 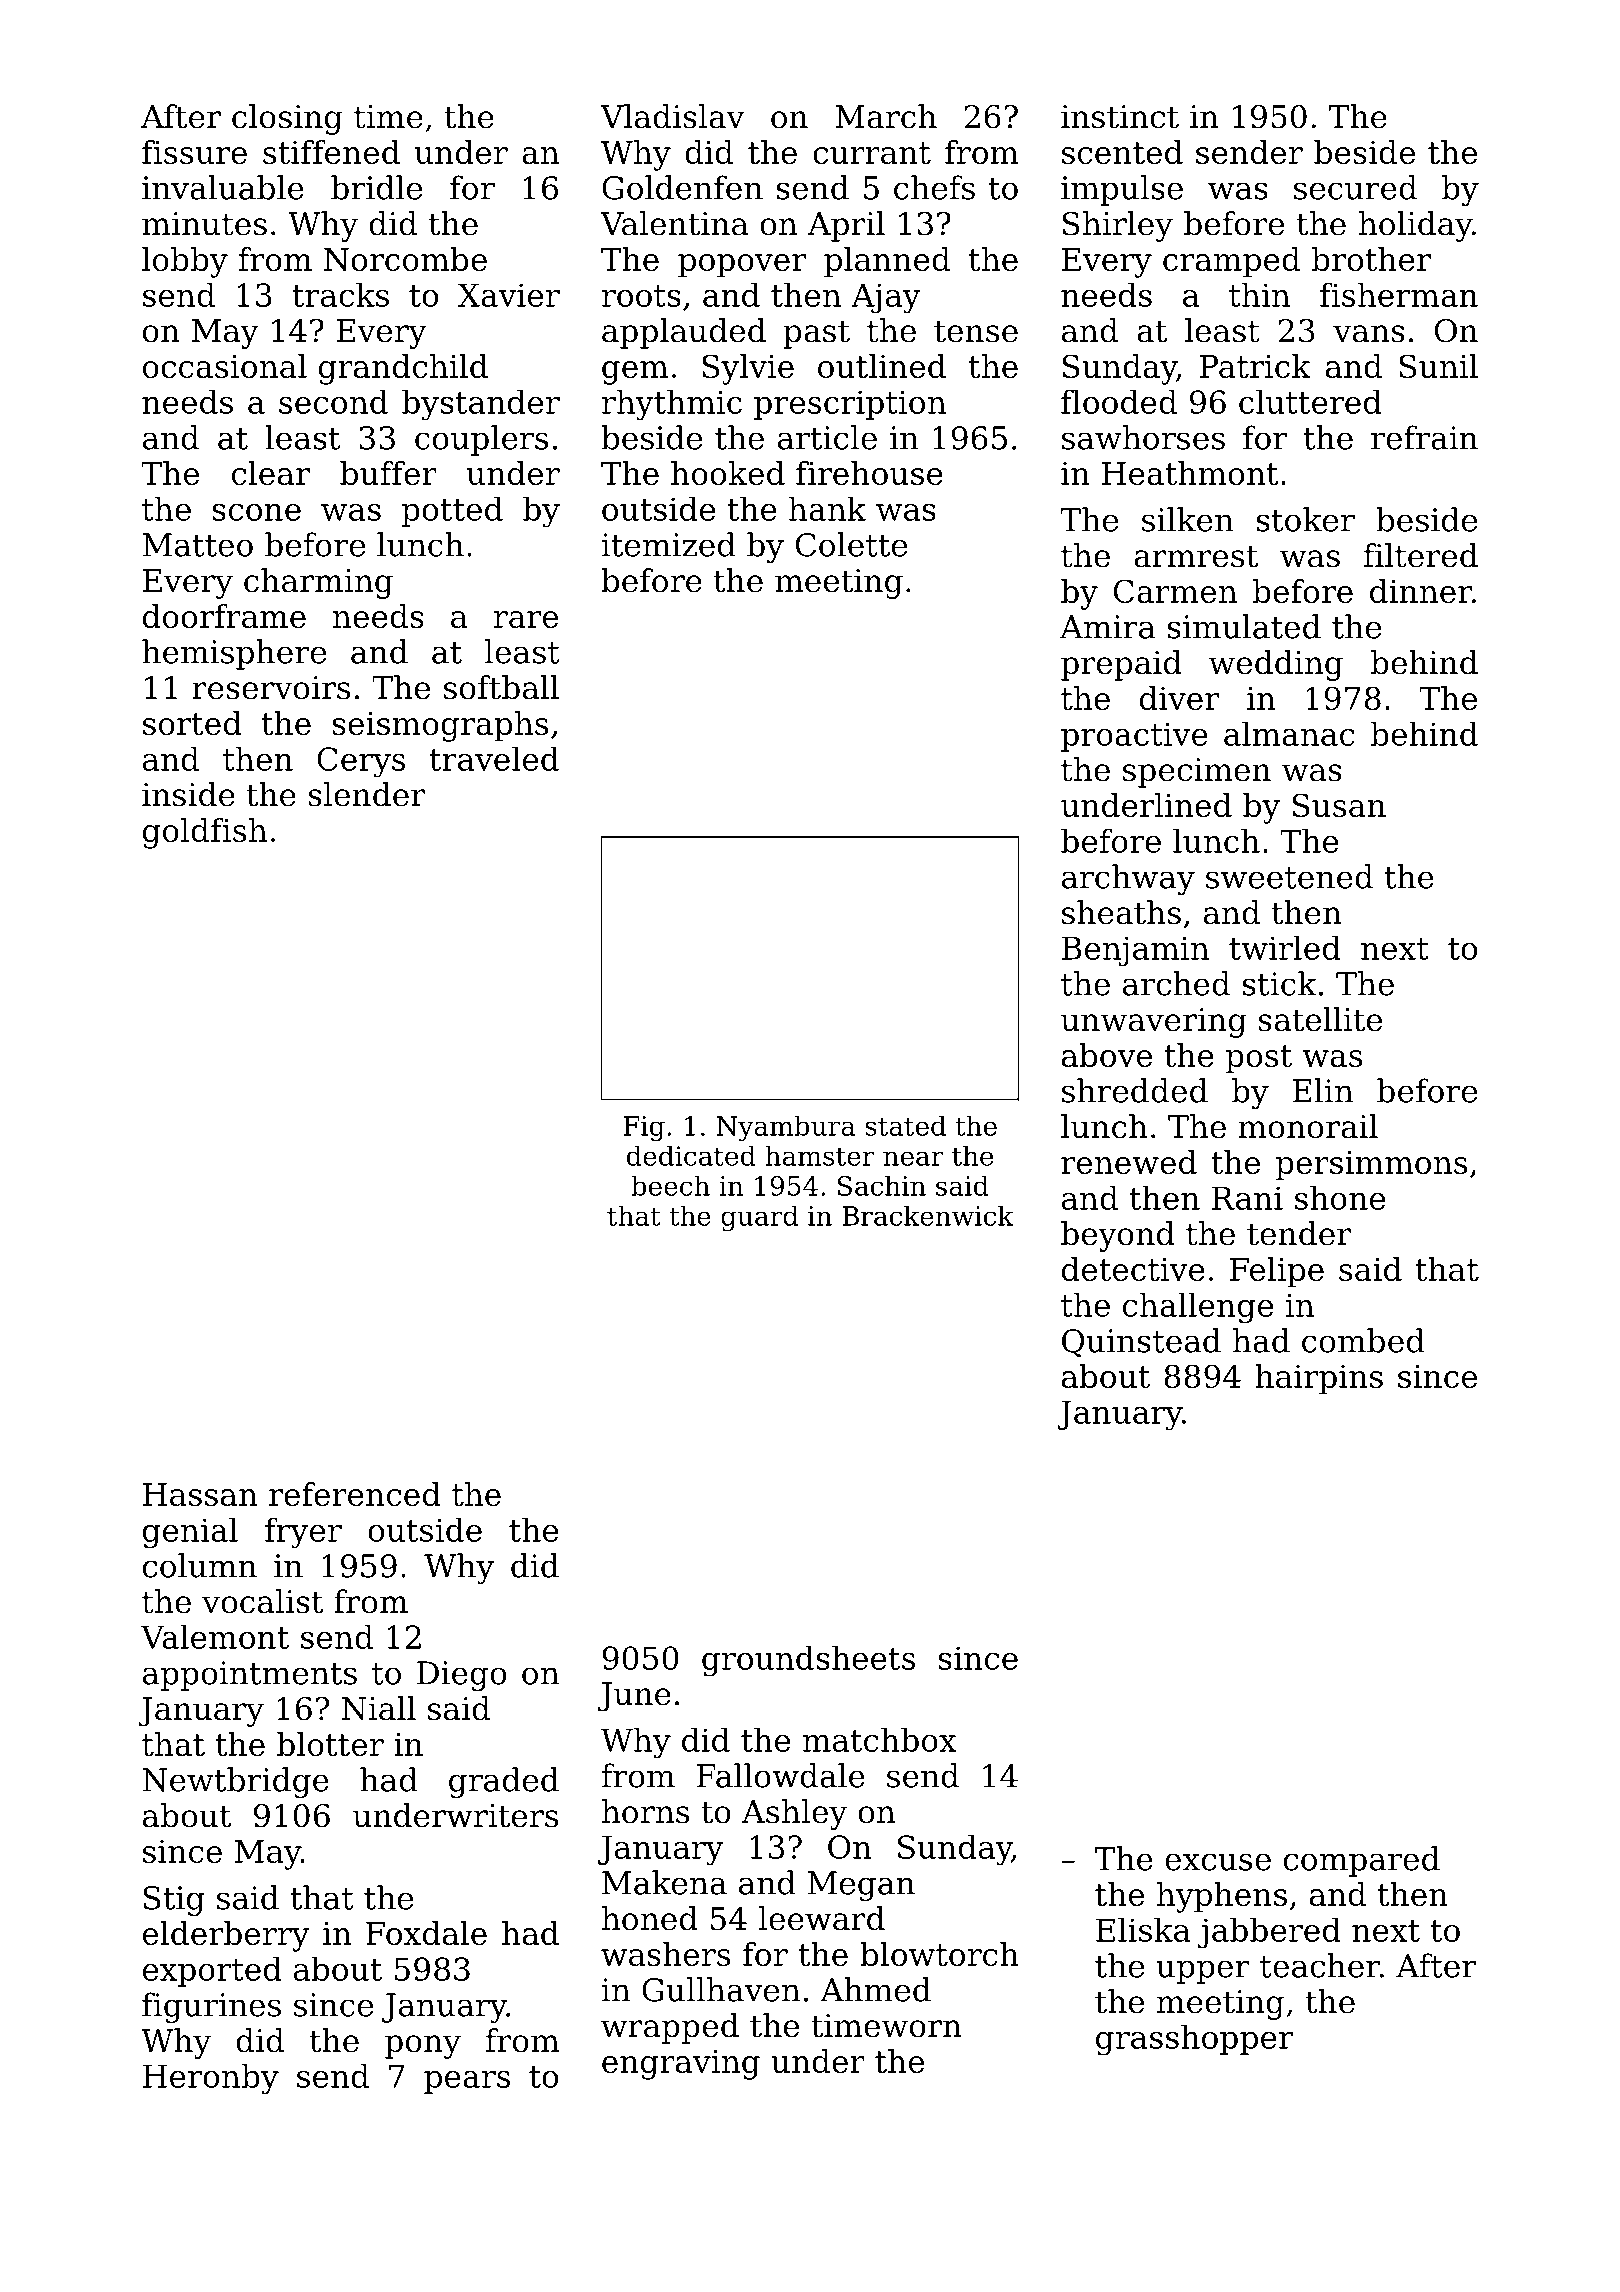 I want to click on appointments, so click(x=250, y=1676).
